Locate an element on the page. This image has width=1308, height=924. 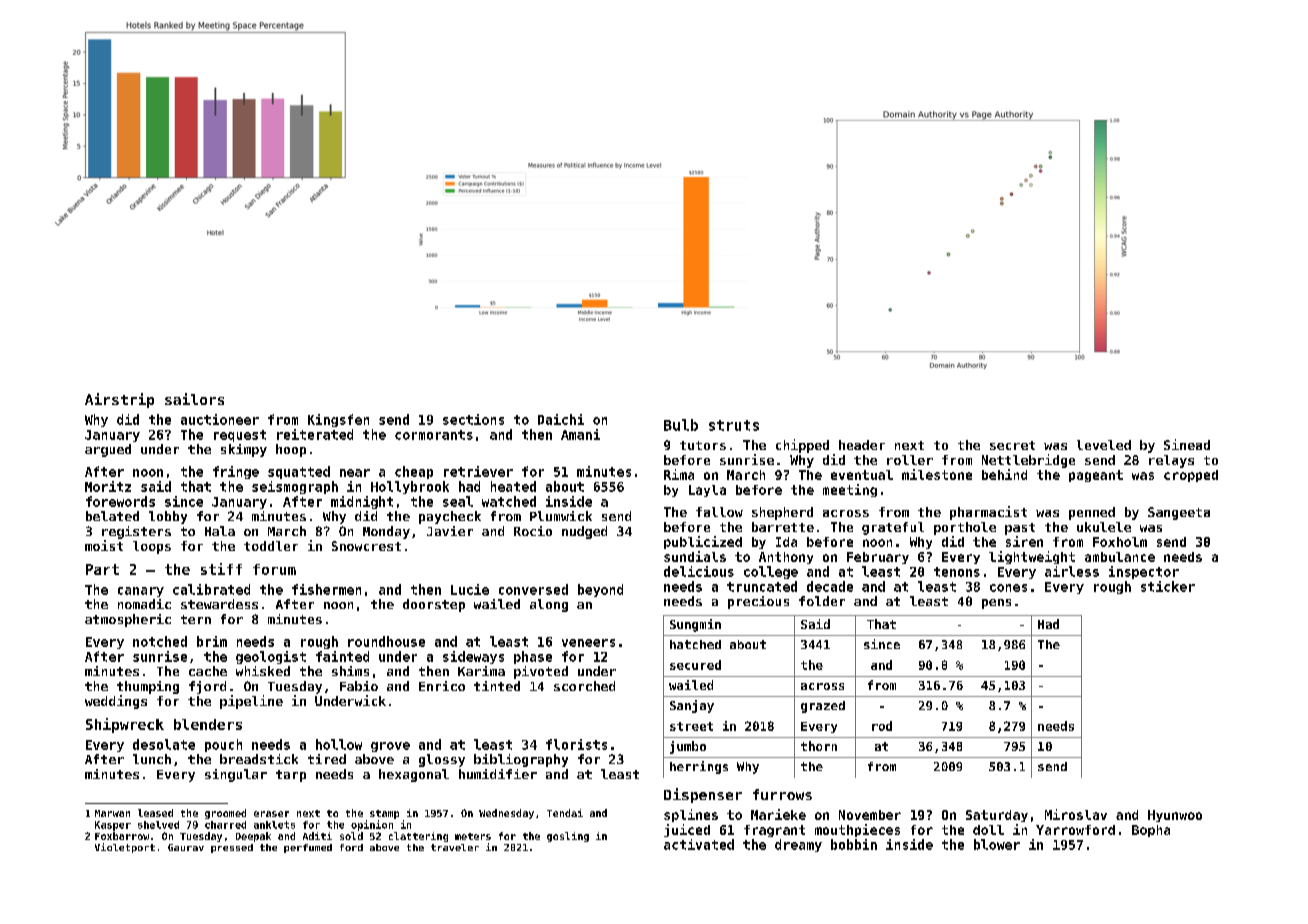
Violetport is located at coordinates (125, 848).
